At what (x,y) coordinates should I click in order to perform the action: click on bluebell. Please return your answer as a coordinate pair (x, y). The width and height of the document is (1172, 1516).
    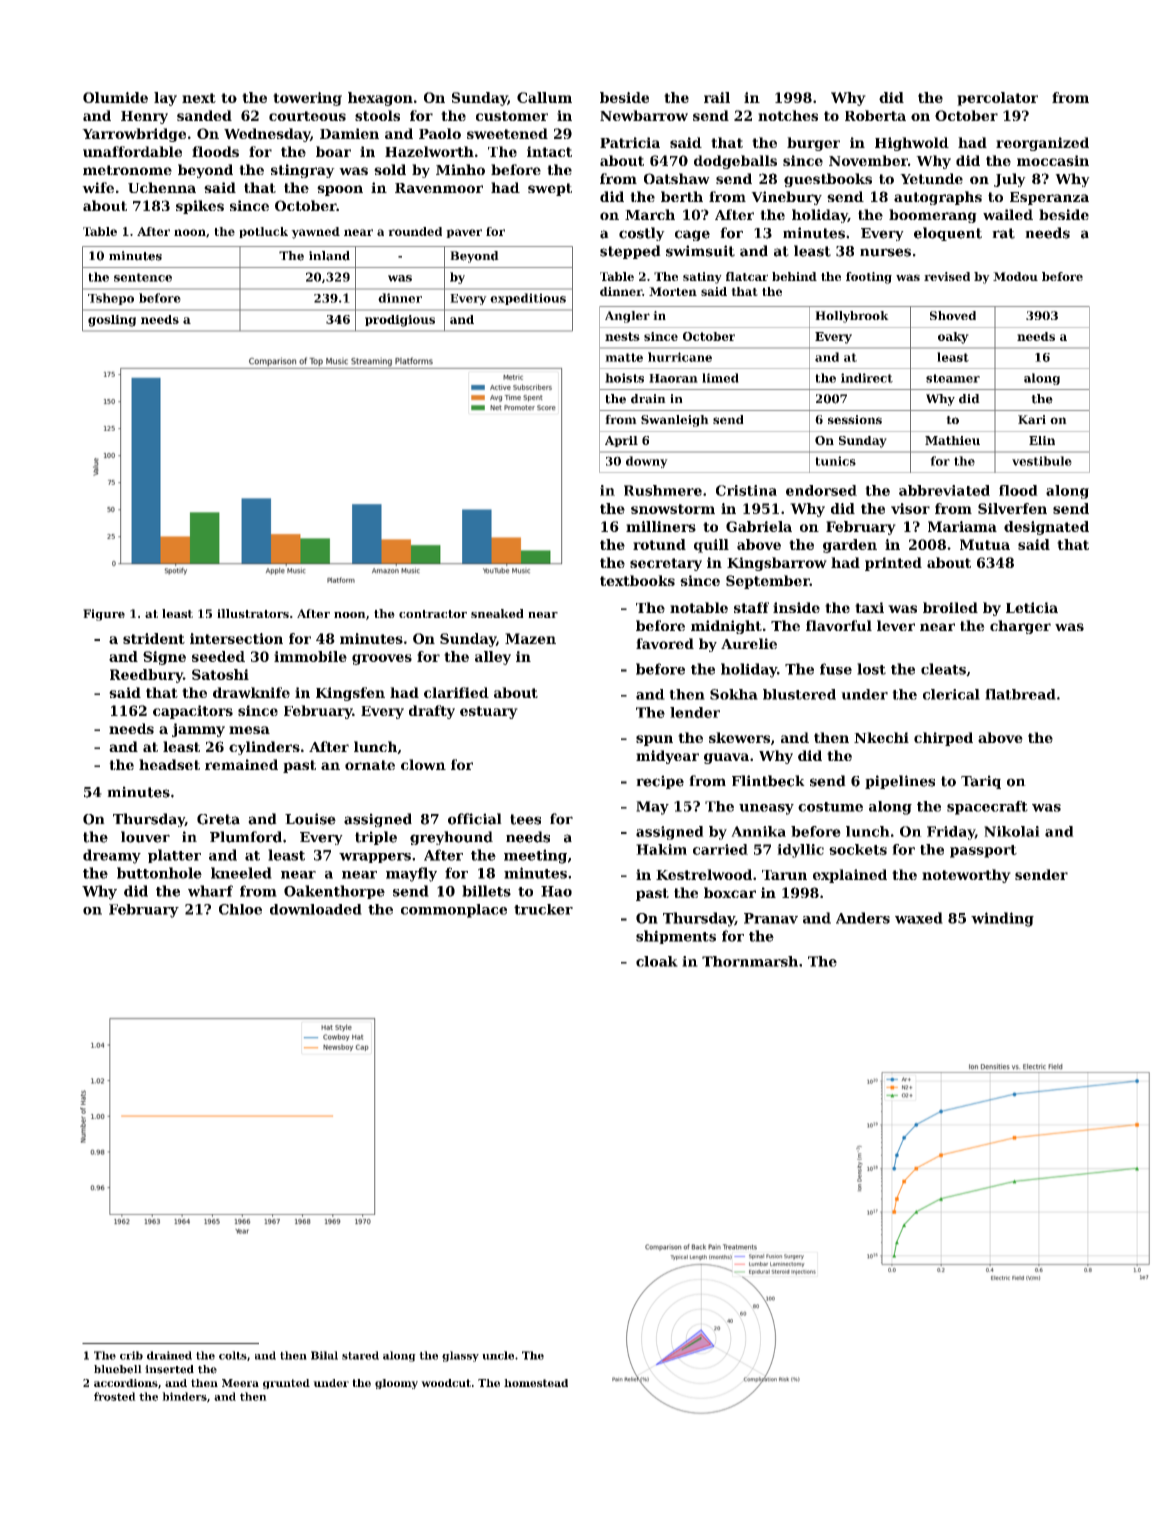
    Looking at the image, I should click on (118, 1369).
